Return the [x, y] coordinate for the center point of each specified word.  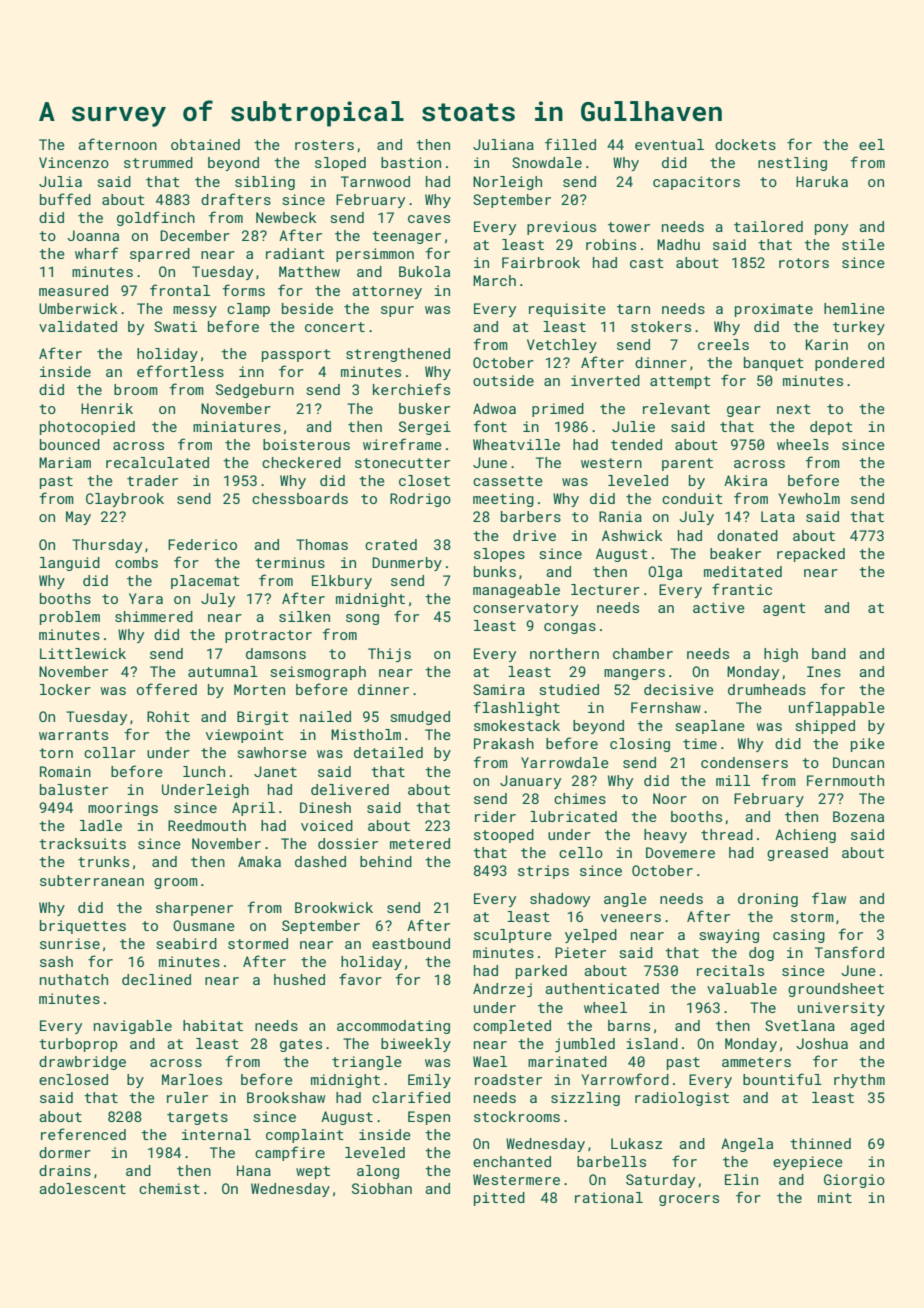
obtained [205, 144]
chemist [169, 1188]
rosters [324, 145]
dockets [745, 144]
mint [835, 1197]
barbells [611, 1161]
